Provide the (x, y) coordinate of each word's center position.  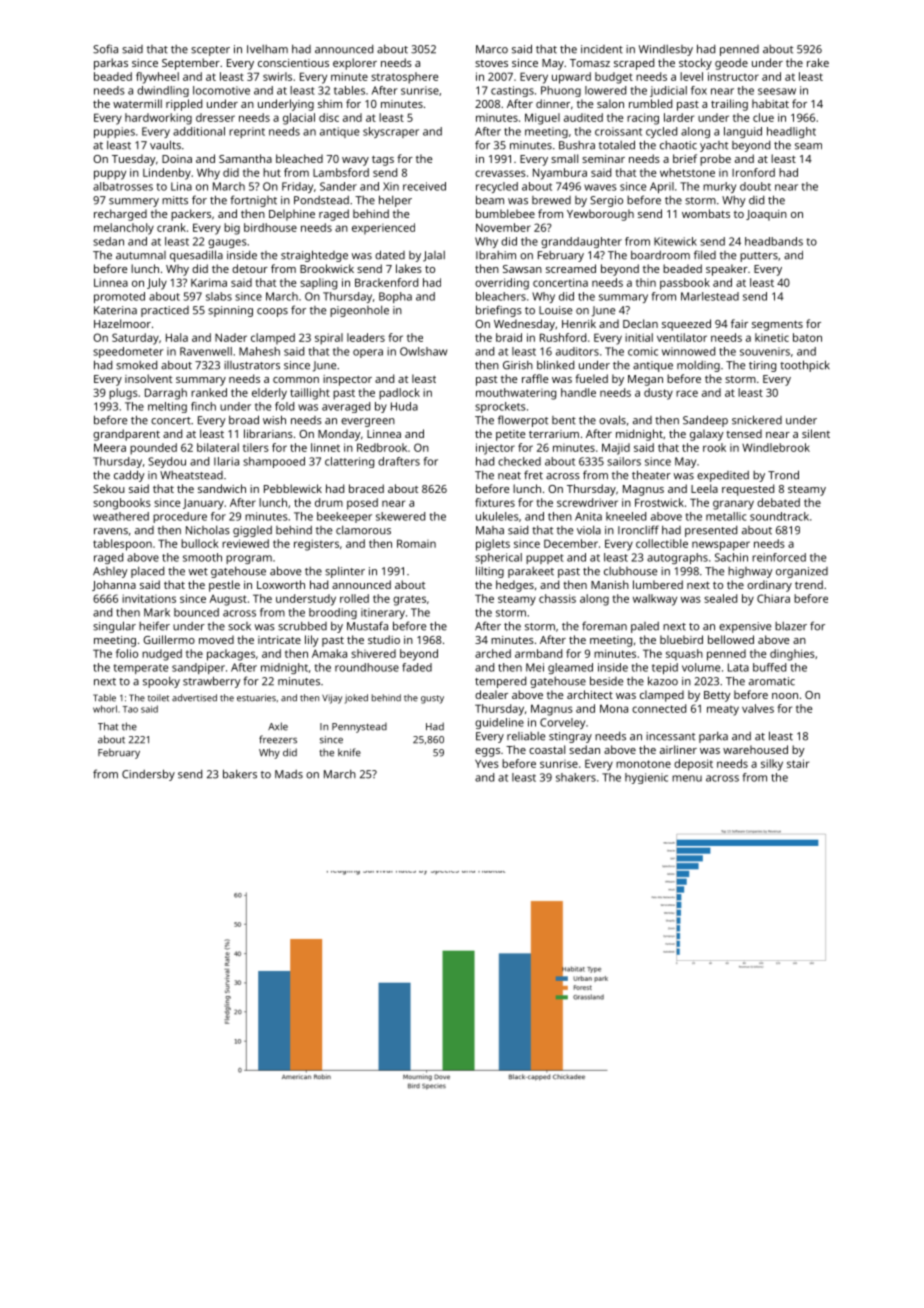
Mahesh (259, 351)
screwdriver (587, 502)
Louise (555, 310)
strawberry (212, 682)
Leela (704, 488)
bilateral (218, 447)
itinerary (383, 613)
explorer (355, 64)
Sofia (105, 49)
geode (731, 64)
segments (777, 325)
